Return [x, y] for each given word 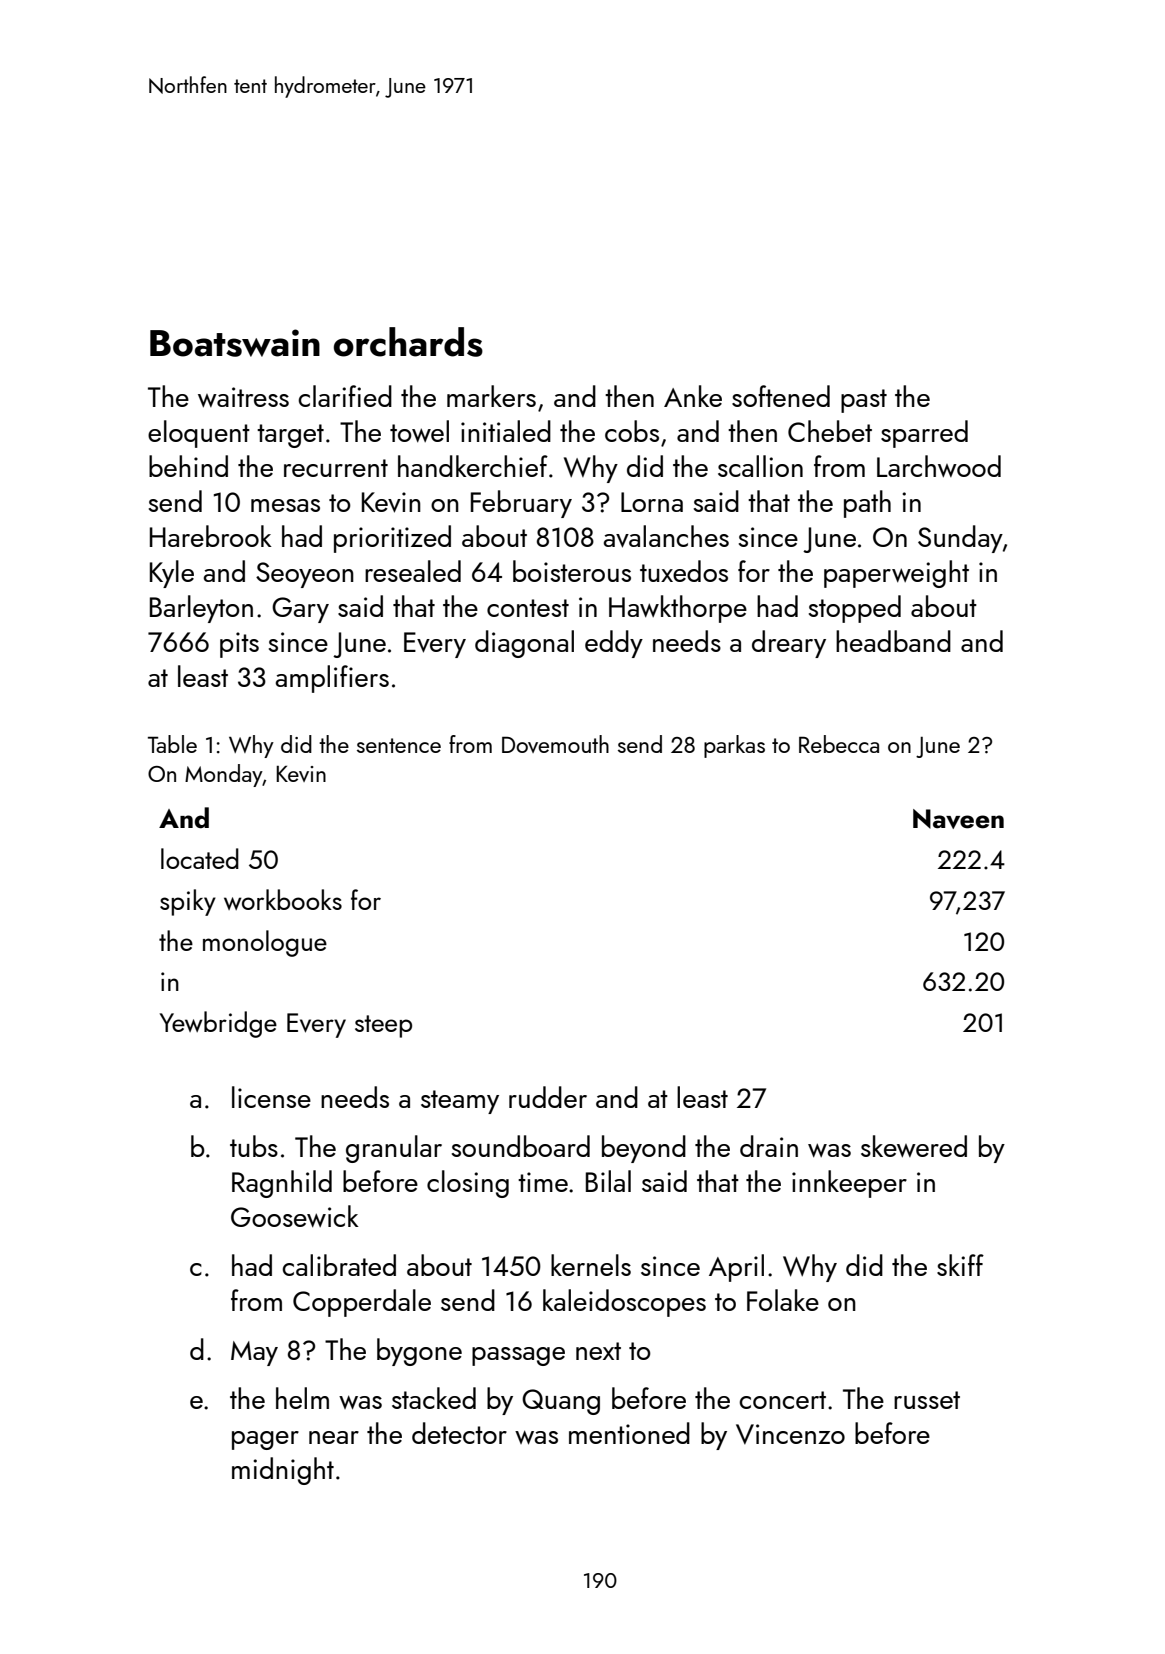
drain [769, 1146]
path [867, 504]
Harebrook [211, 536]
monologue [265, 943]
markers [491, 396]
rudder [548, 1097]
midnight [283, 1471]
